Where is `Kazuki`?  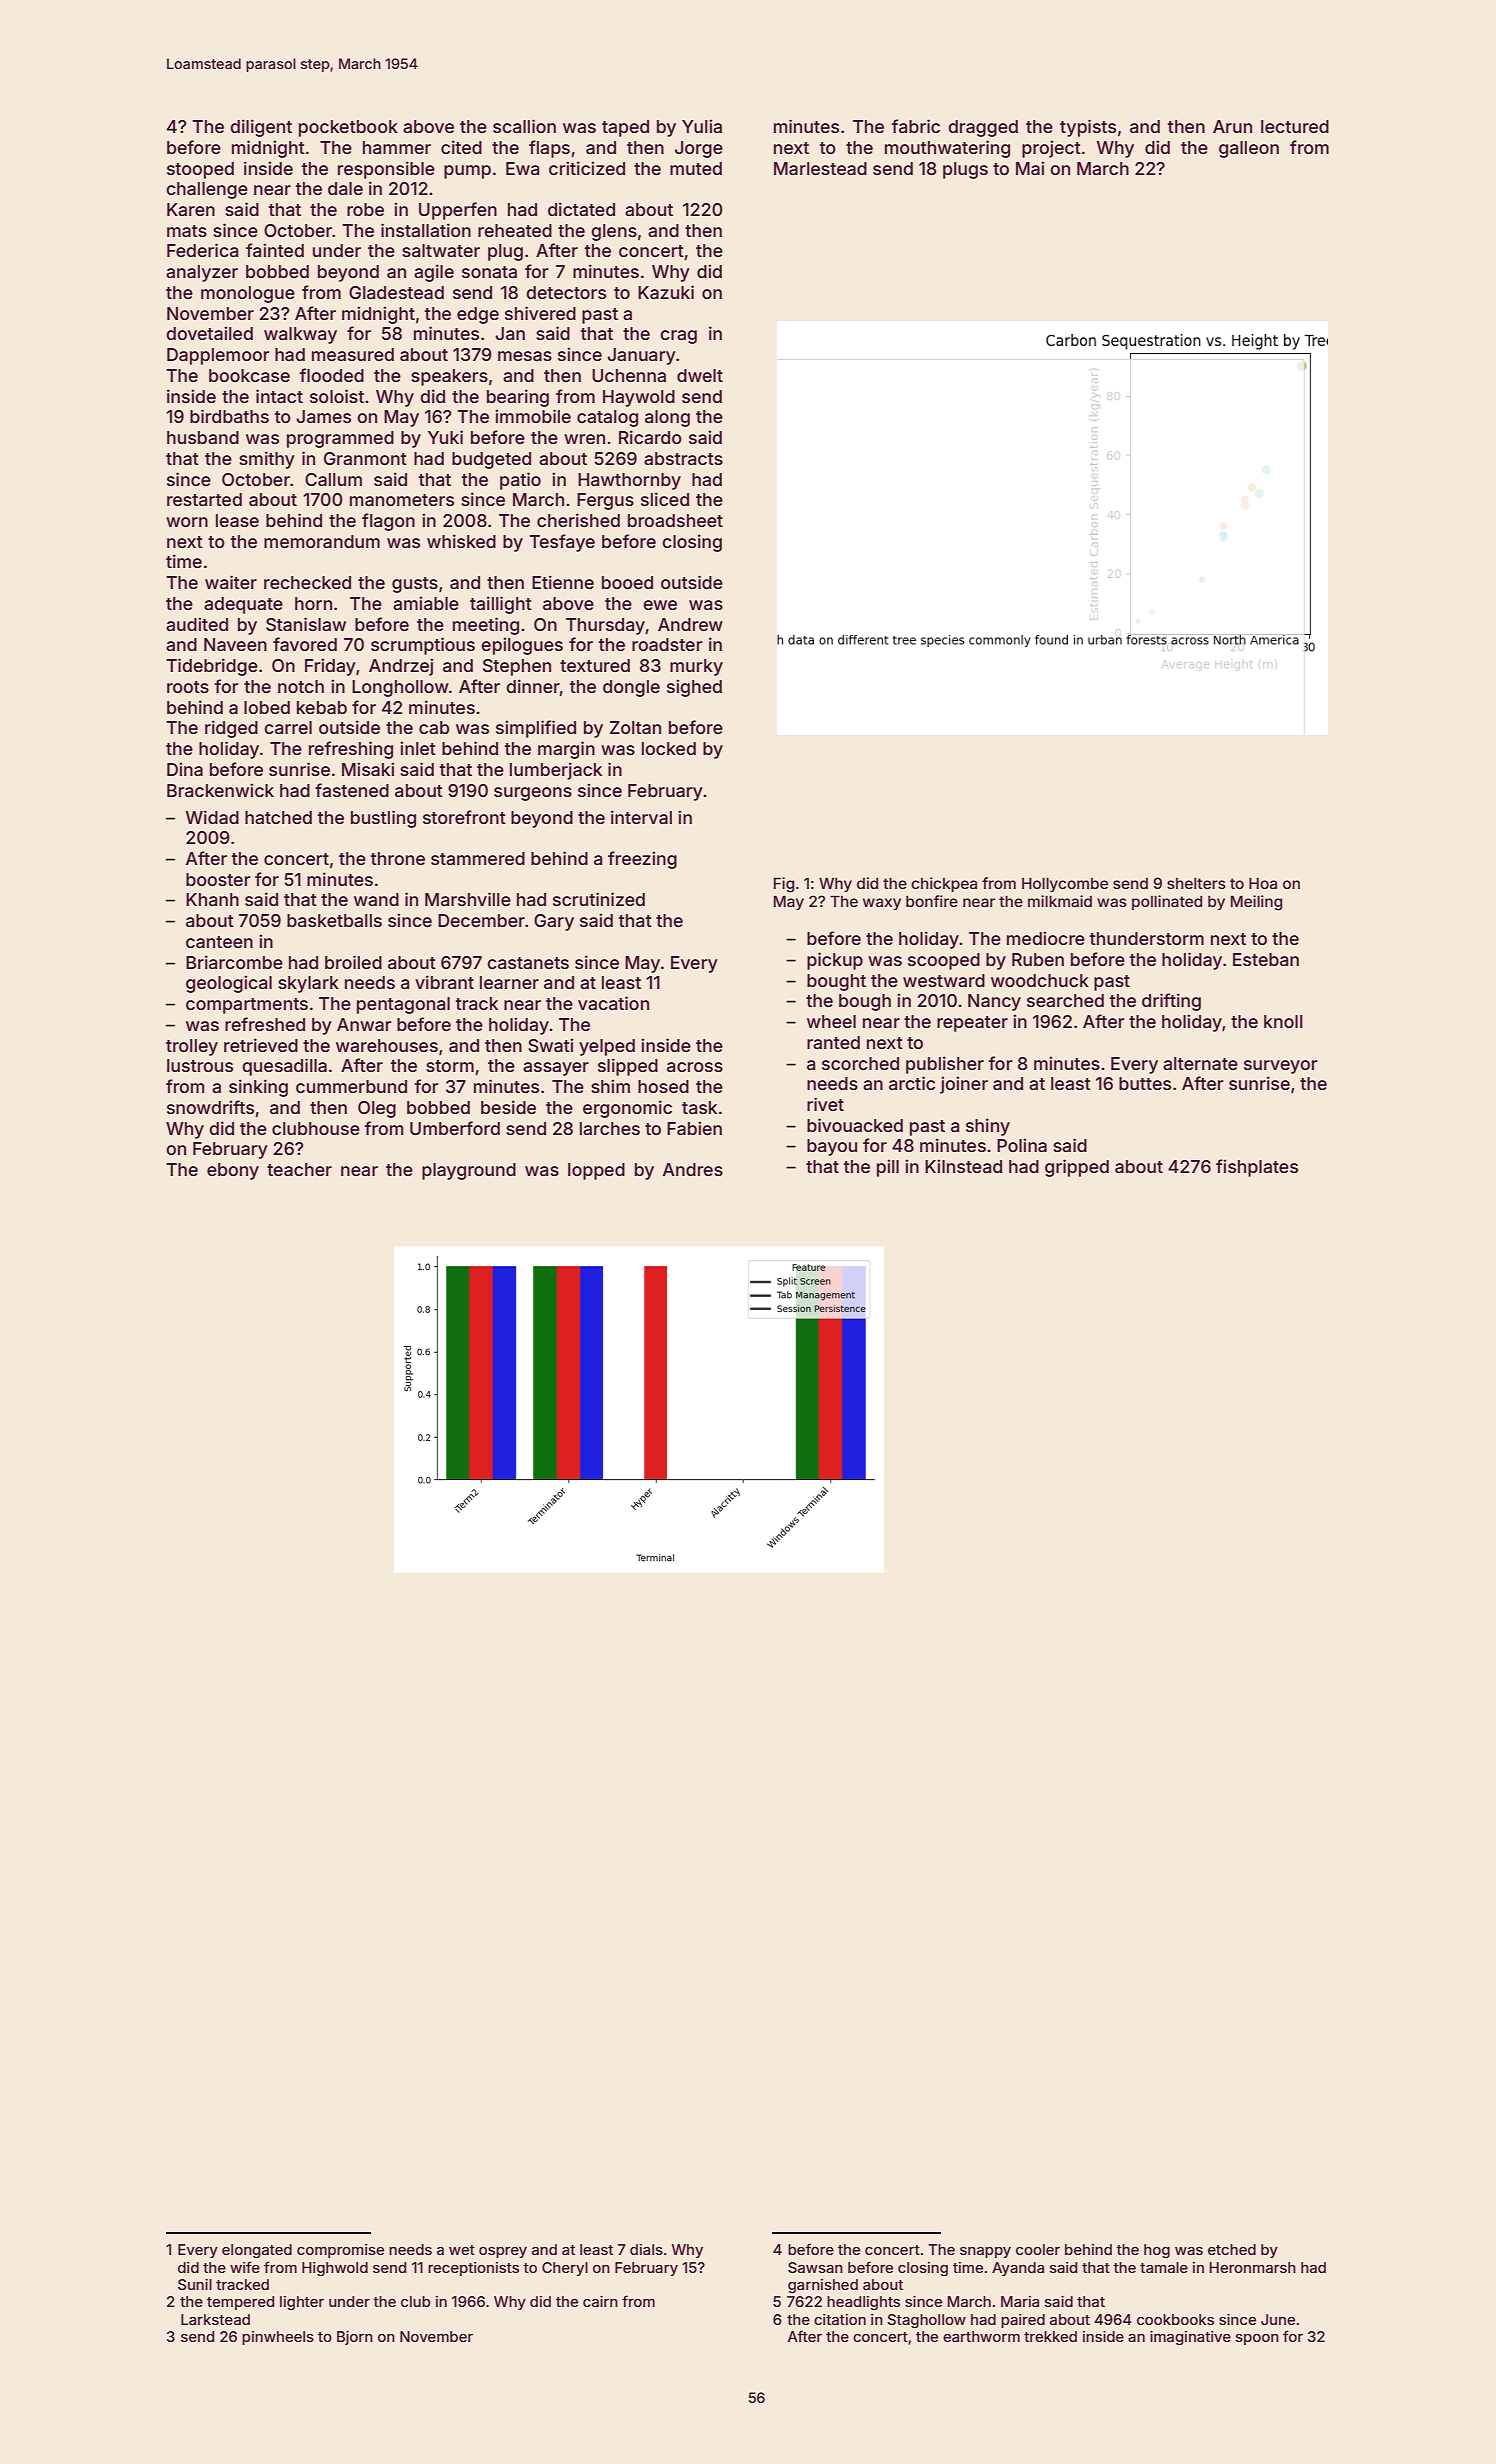
Kazuki is located at coordinates (666, 292).
